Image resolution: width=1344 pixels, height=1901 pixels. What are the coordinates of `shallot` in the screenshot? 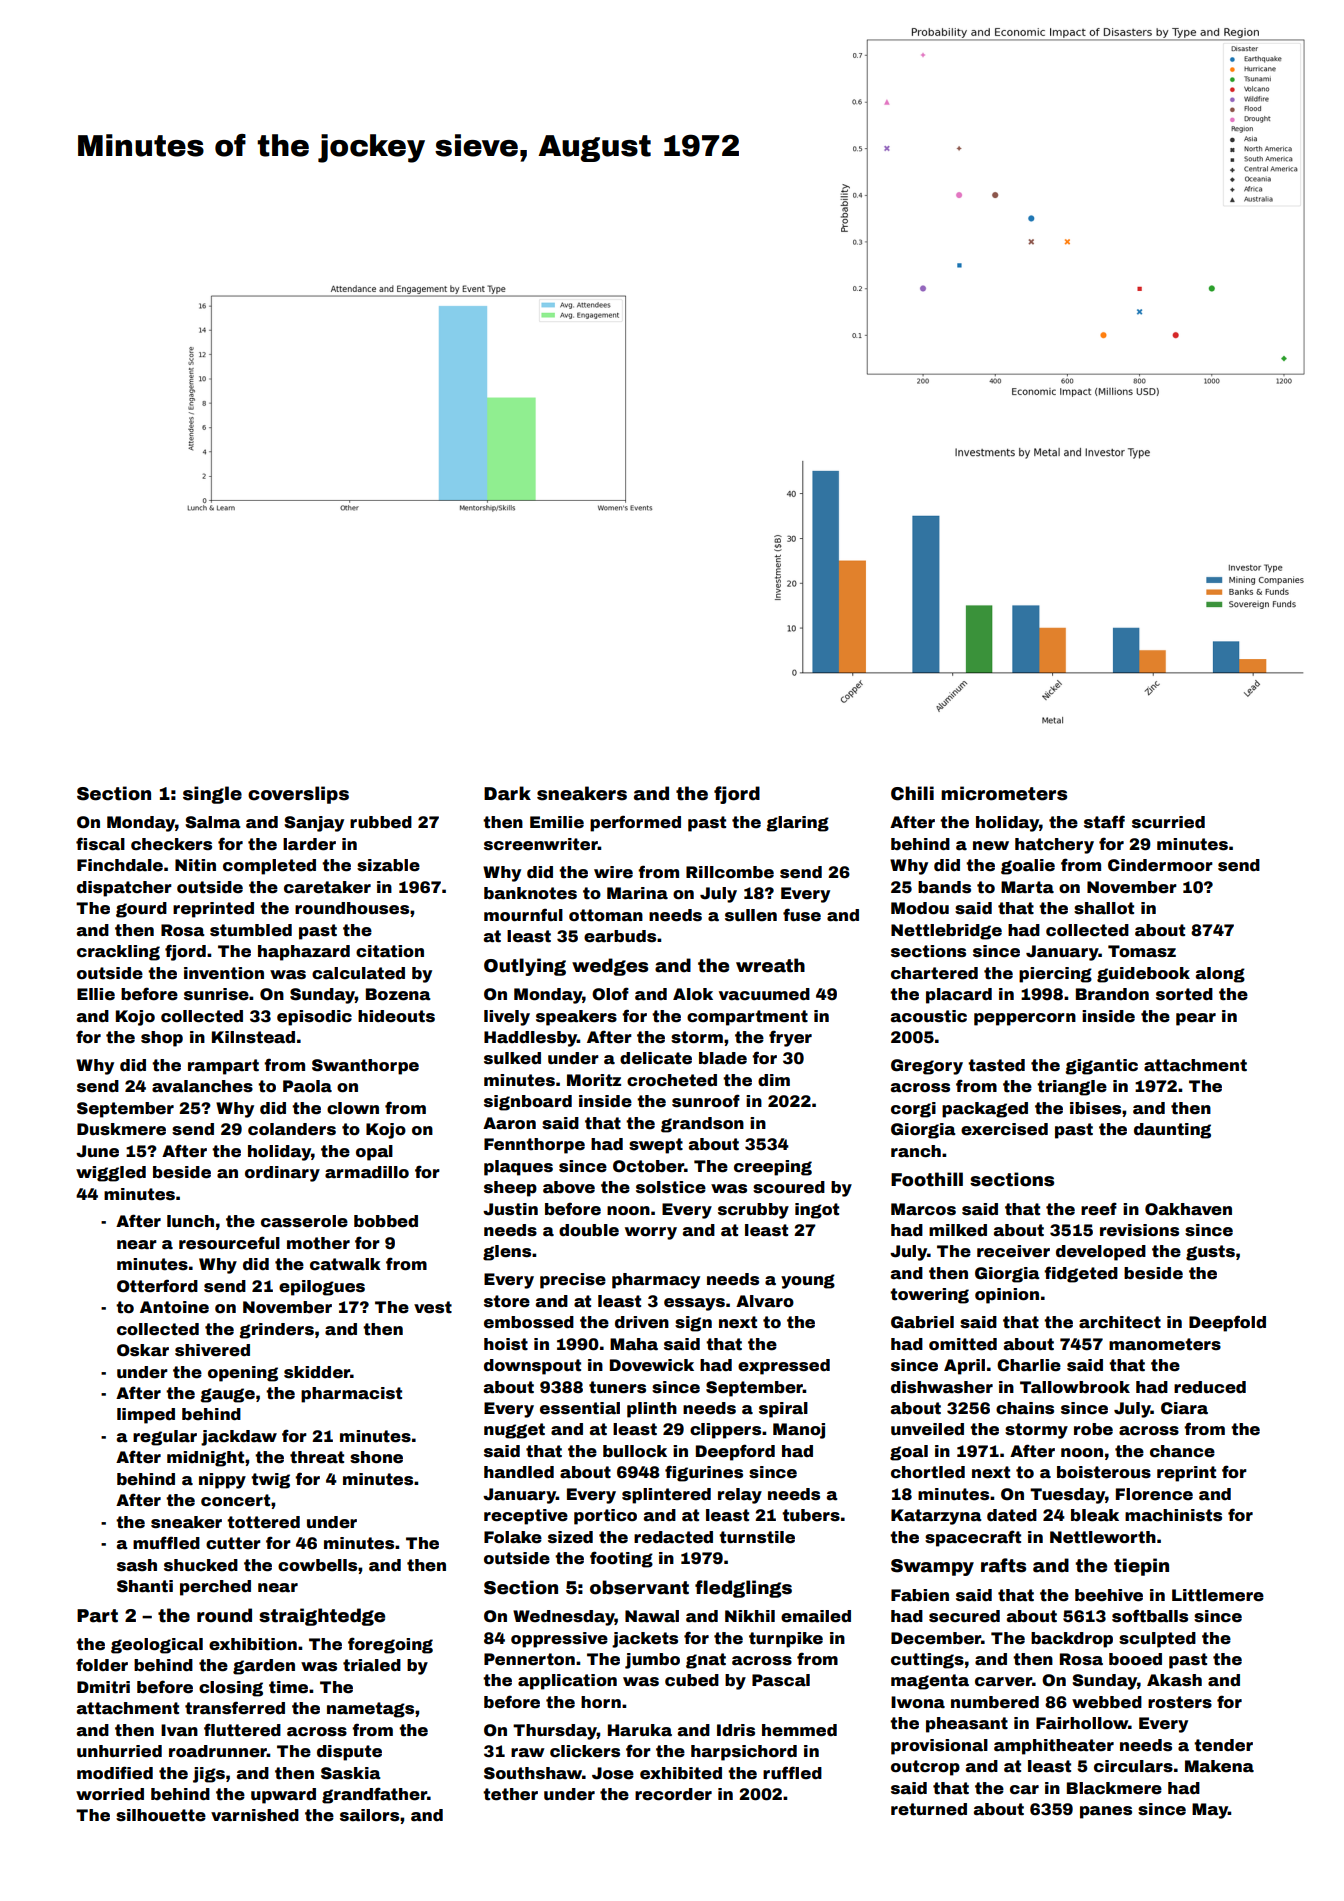 It's located at (1104, 908).
